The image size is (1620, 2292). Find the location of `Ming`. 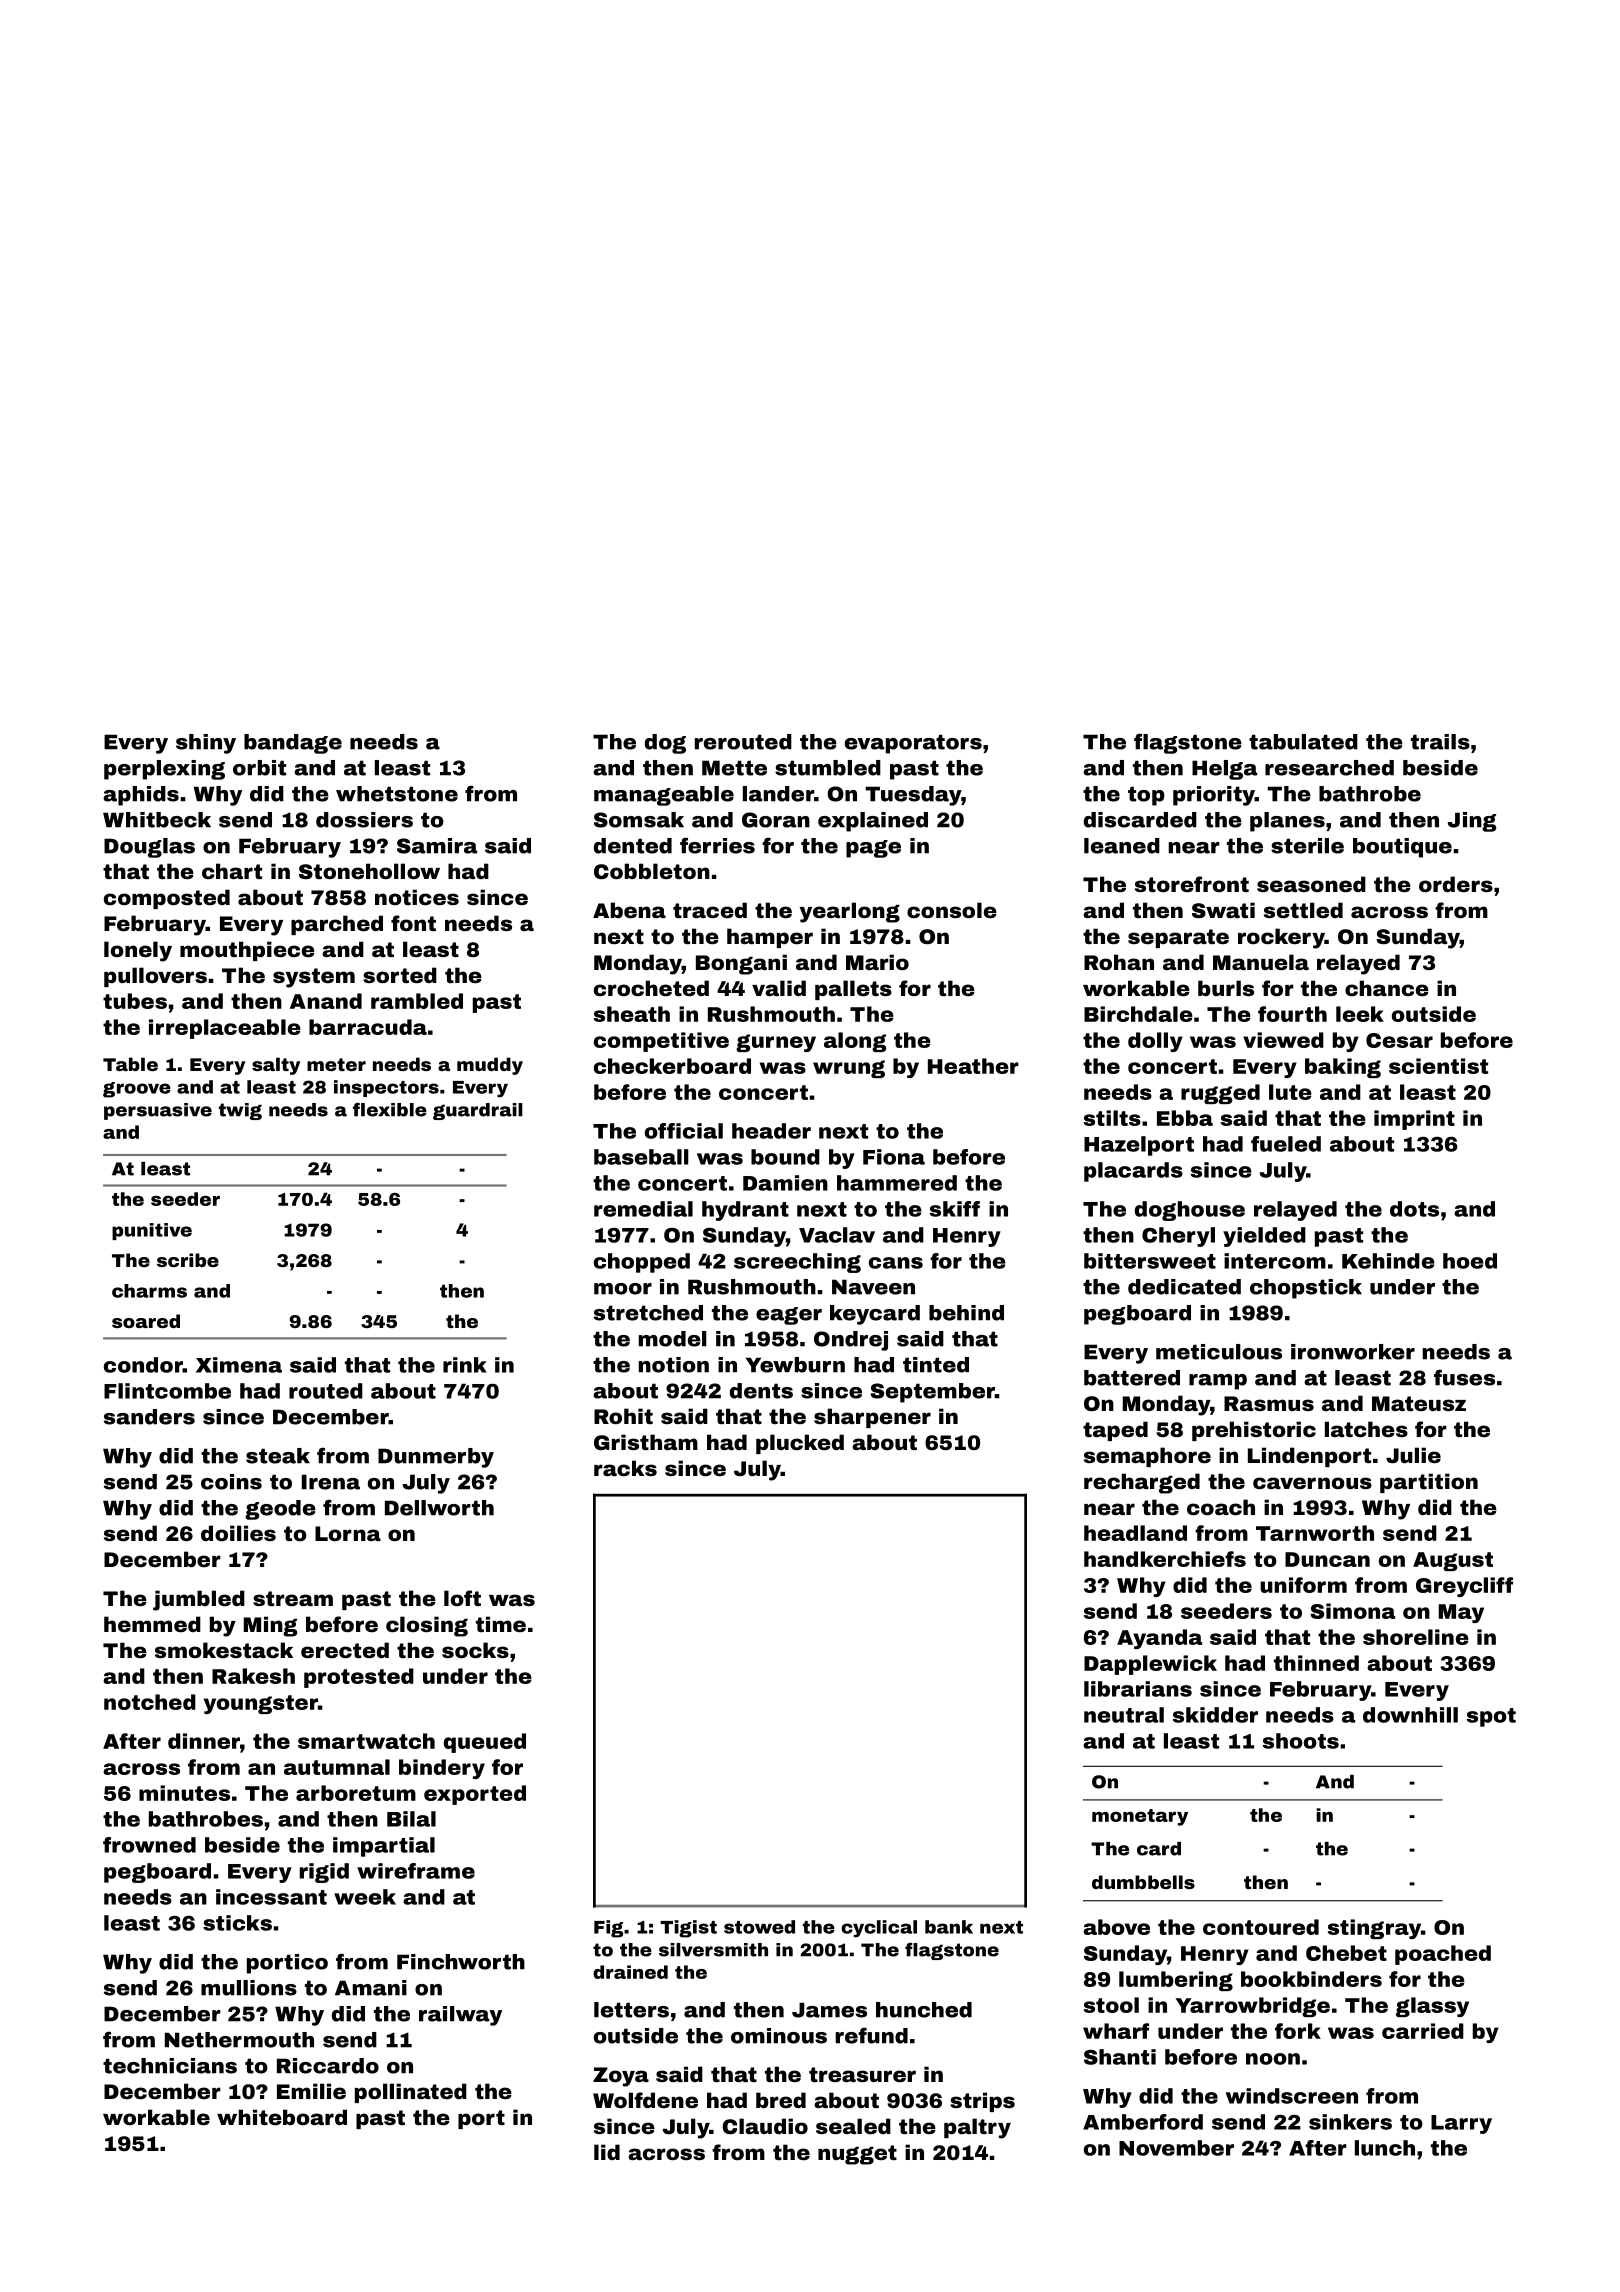

Ming is located at coordinates (271, 1626).
